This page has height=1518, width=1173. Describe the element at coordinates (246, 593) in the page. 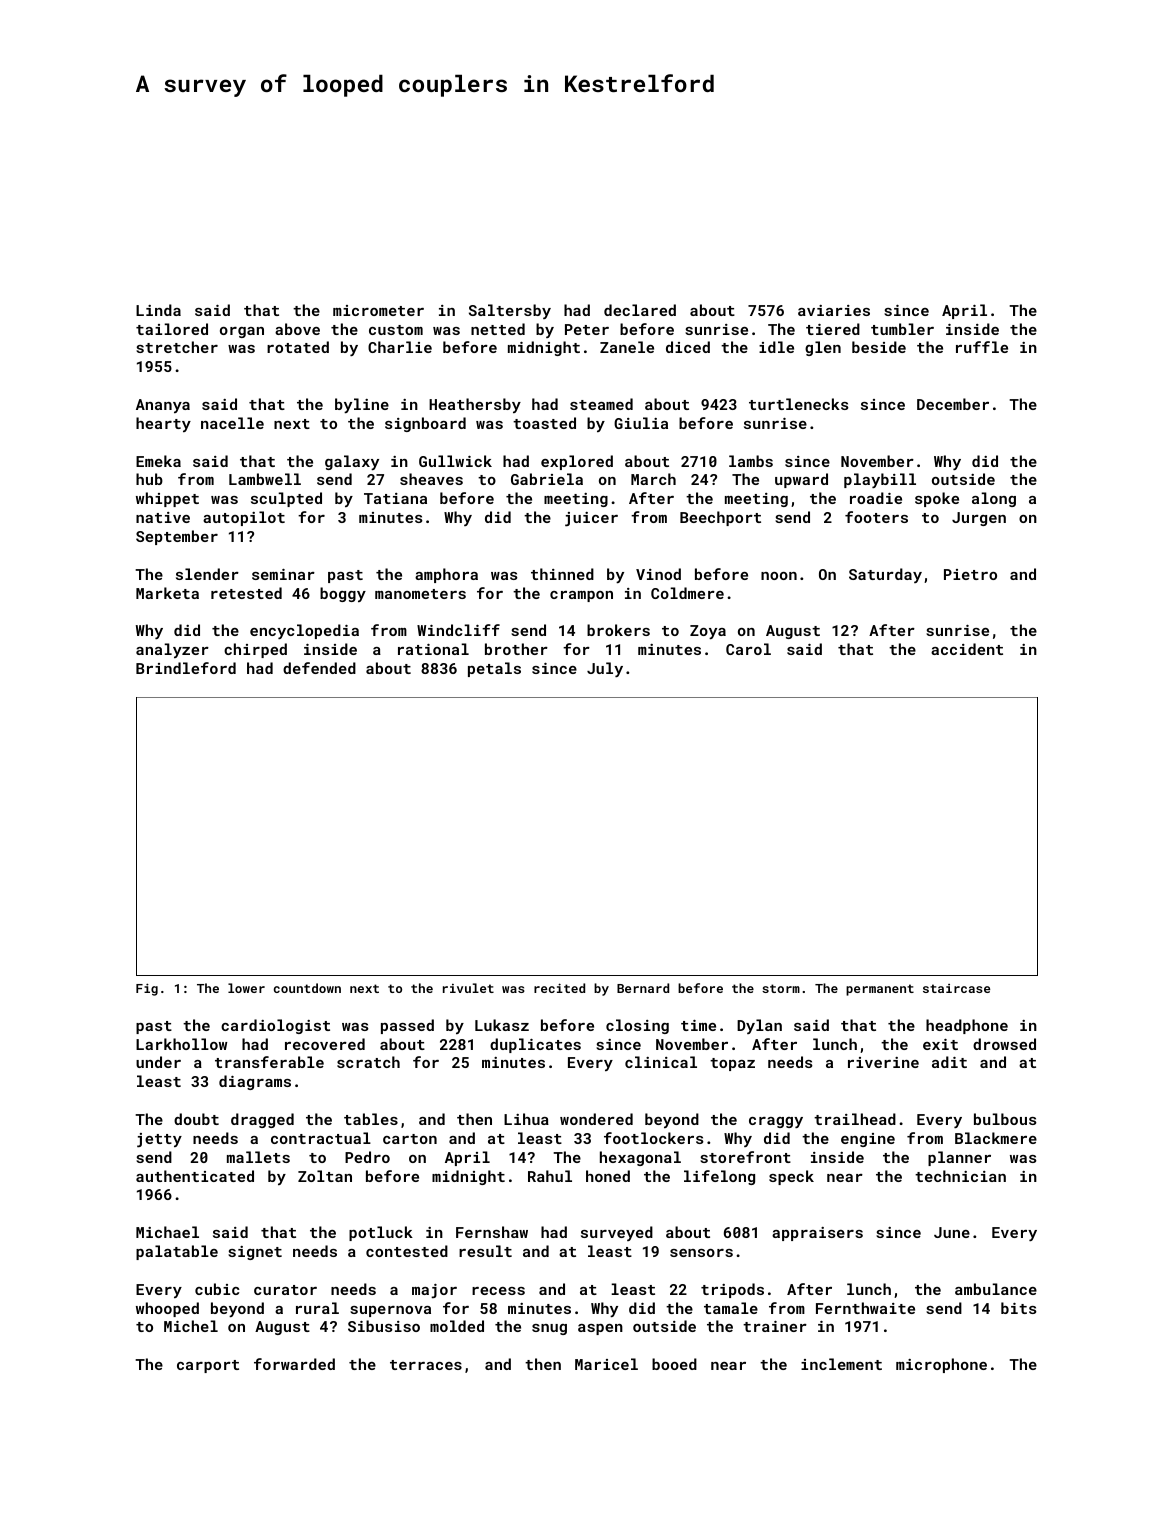

I see `retested` at that location.
